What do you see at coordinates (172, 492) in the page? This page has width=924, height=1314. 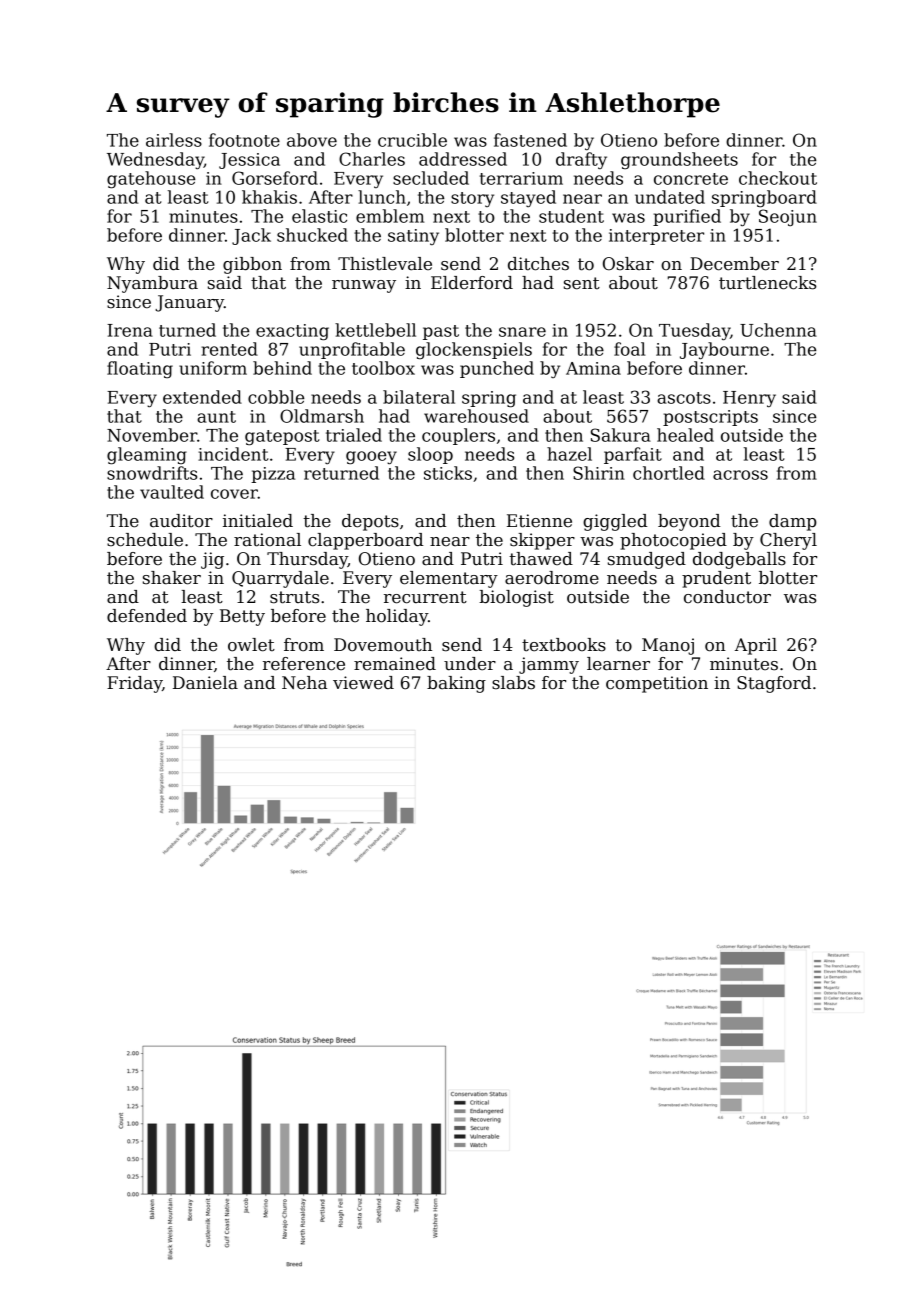 I see `vaulted` at bounding box center [172, 492].
